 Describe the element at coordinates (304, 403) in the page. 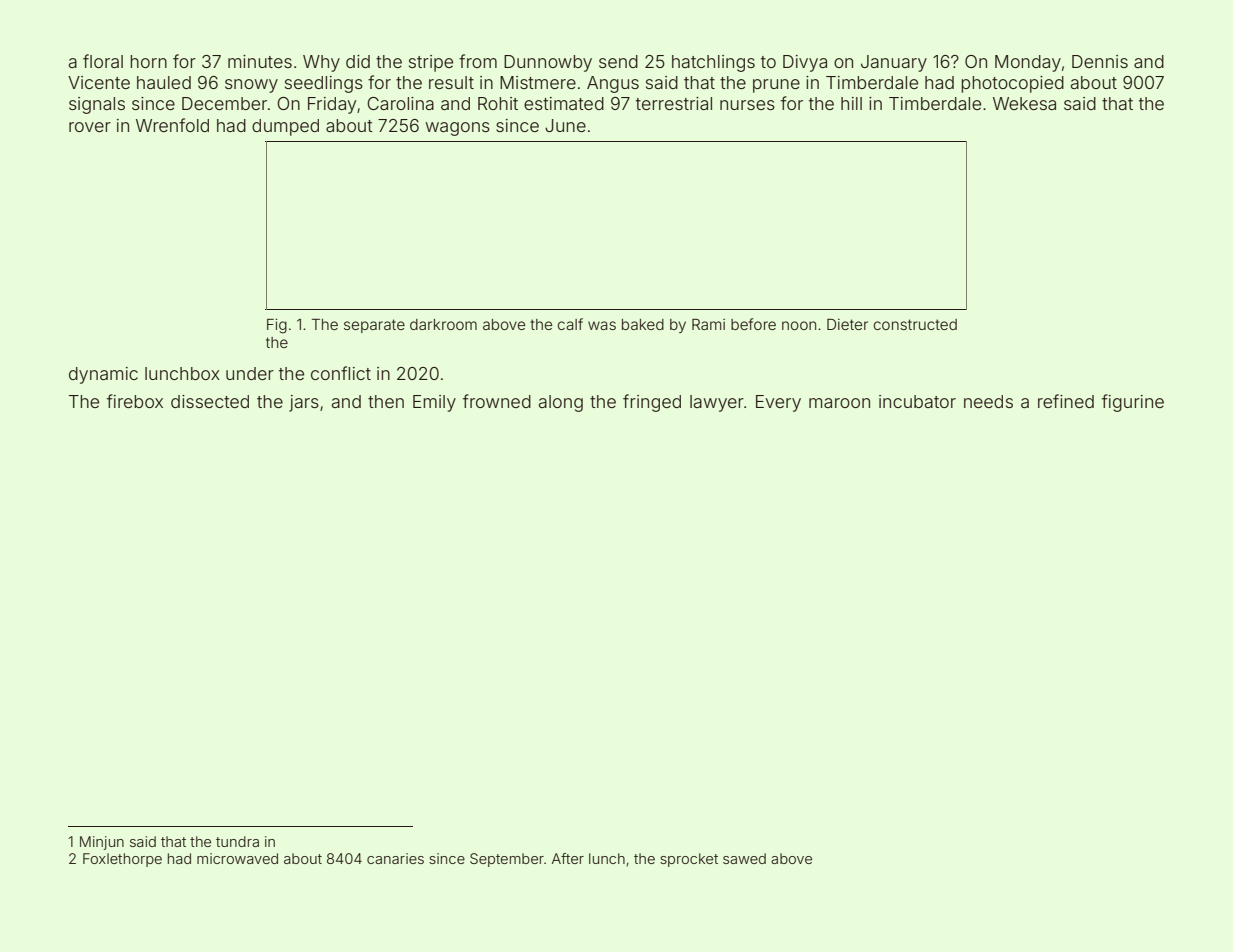

I see `jars` at that location.
